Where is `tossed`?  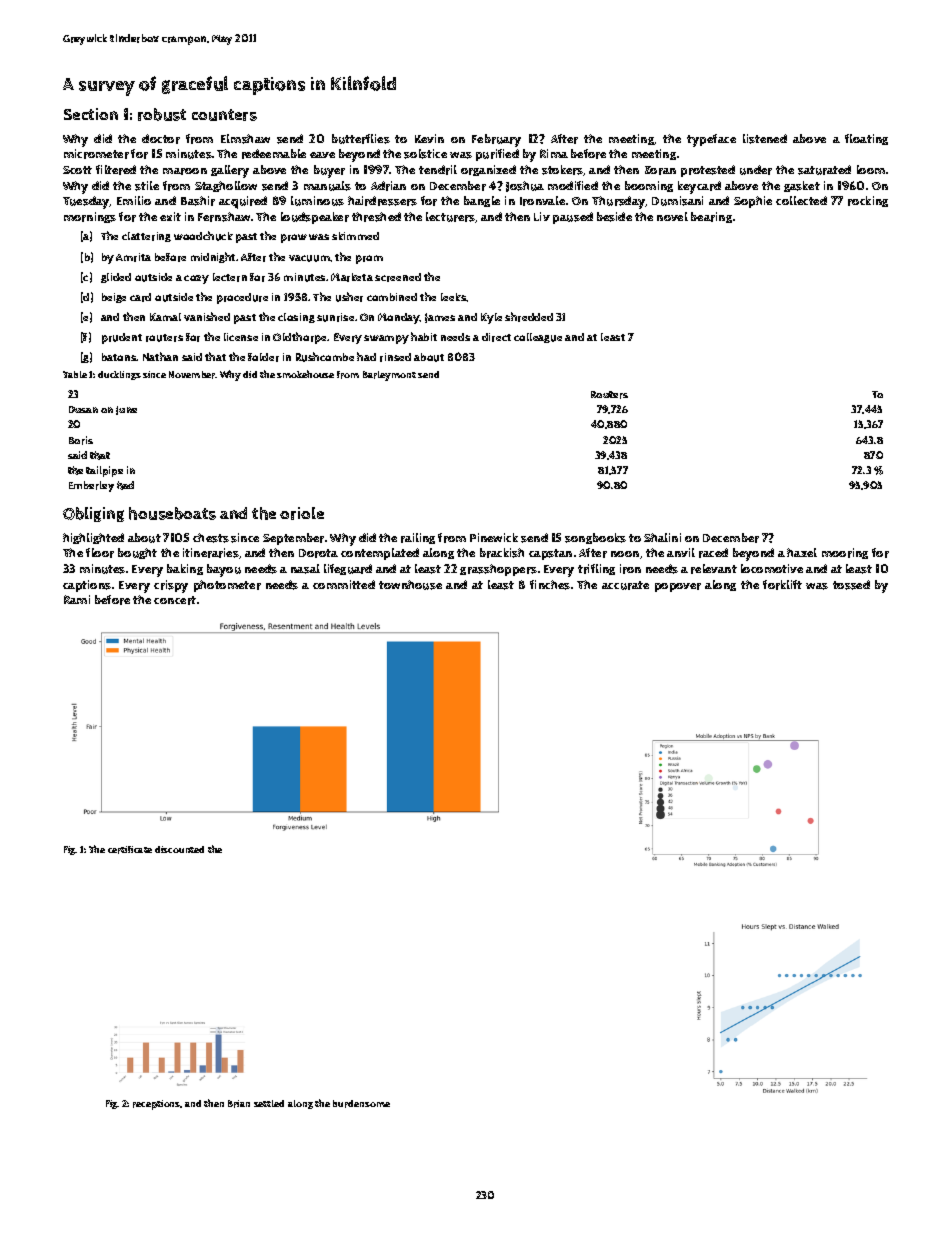
tossed is located at coordinates (851, 585).
